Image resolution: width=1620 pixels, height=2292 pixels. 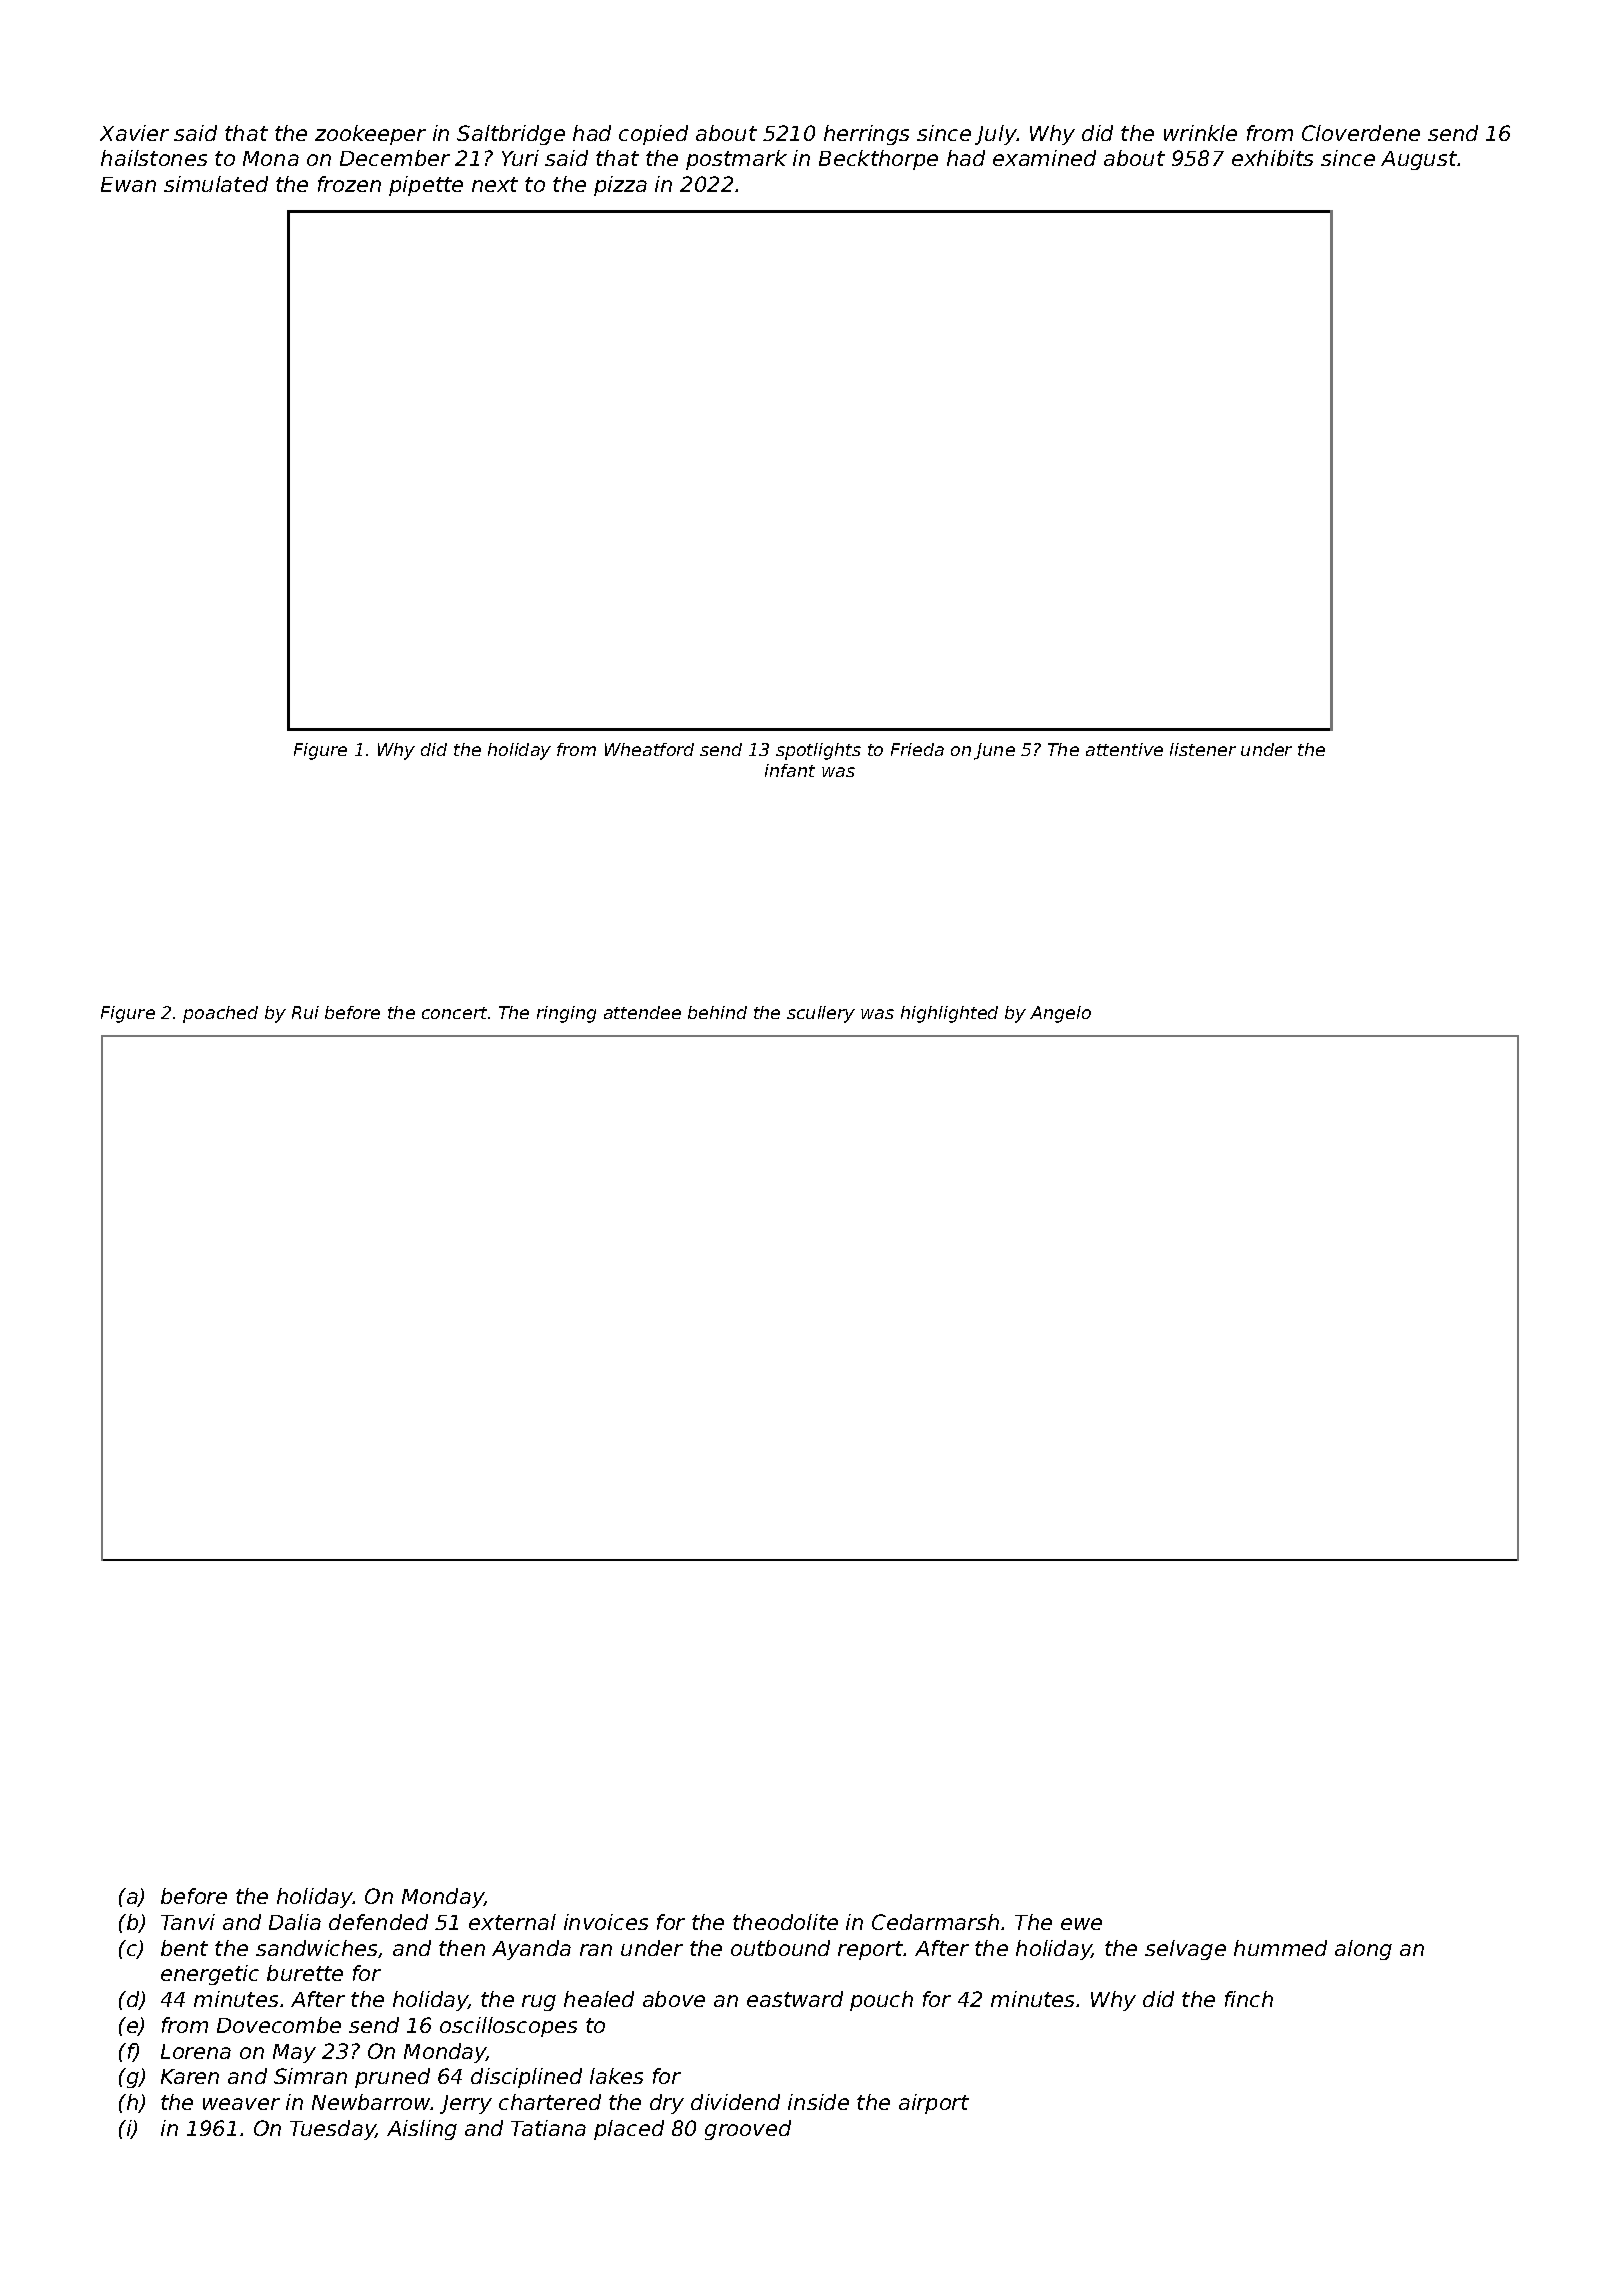 I want to click on Wheatford, so click(x=649, y=749).
